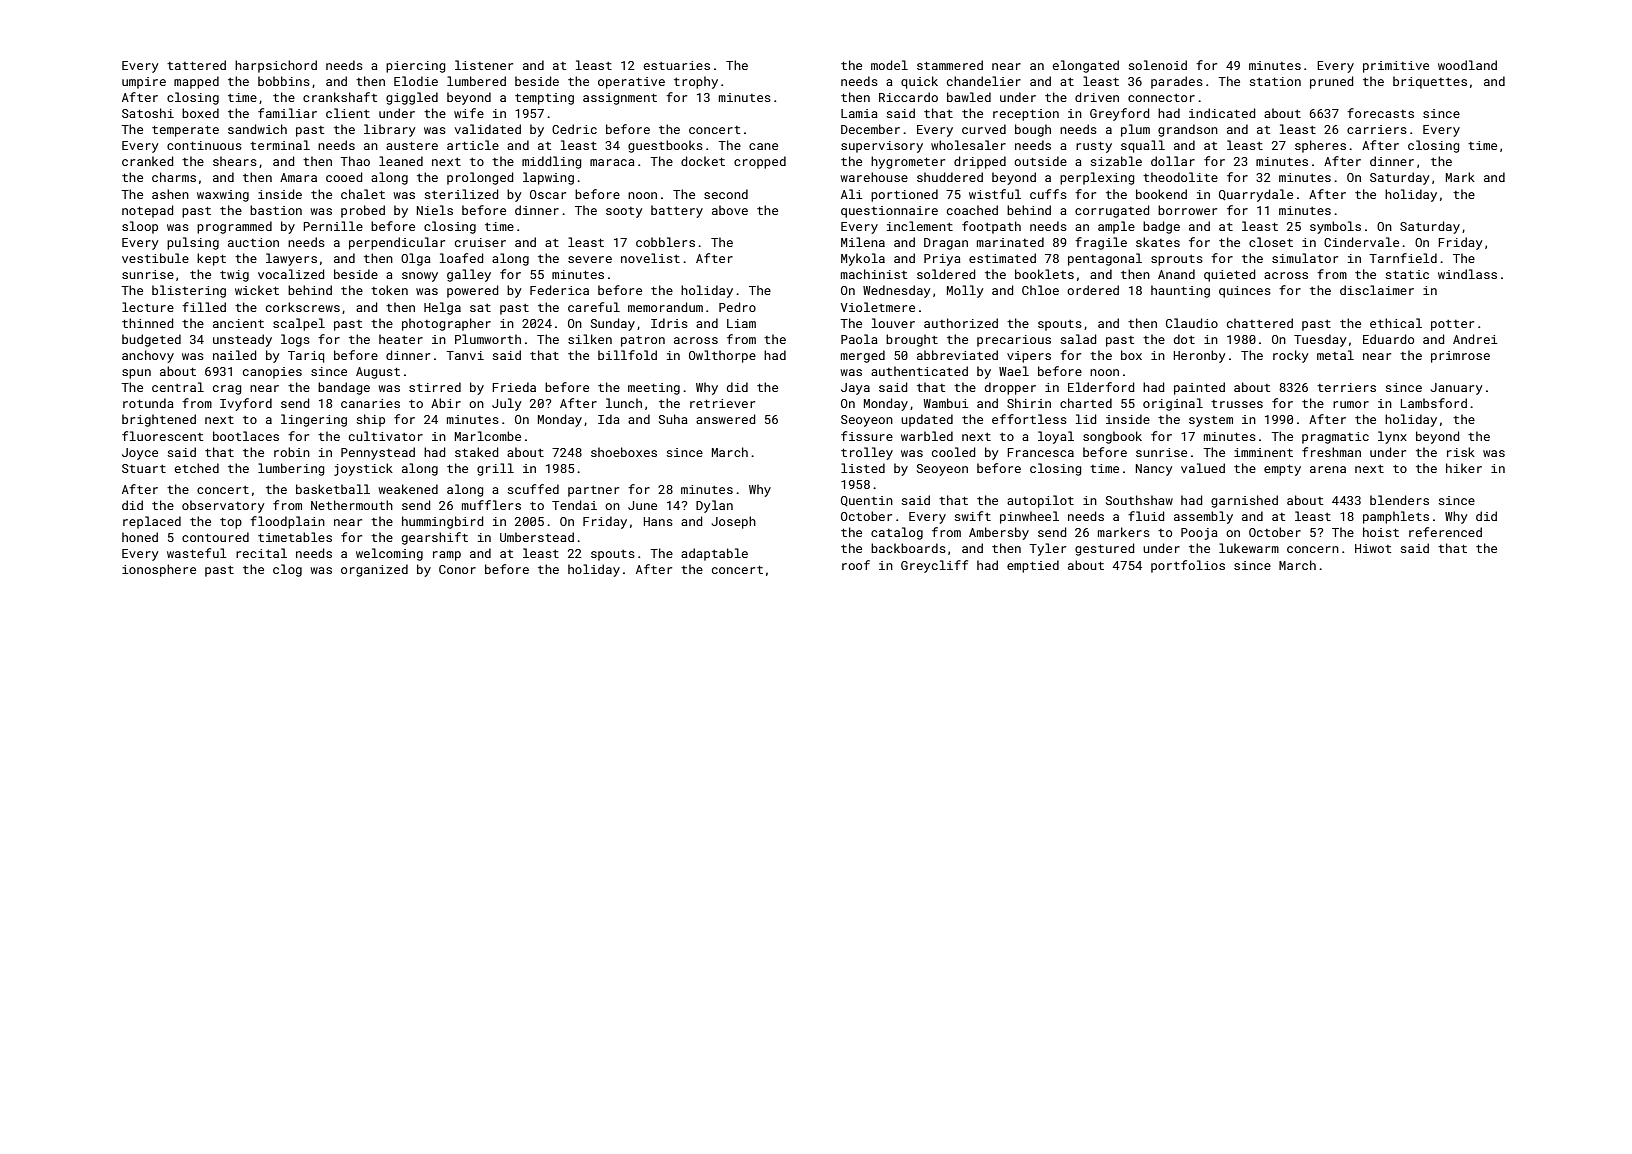 Image resolution: width=1632 pixels, height=1154 pixels. I want to click on precarious, so click(1014, 341).
